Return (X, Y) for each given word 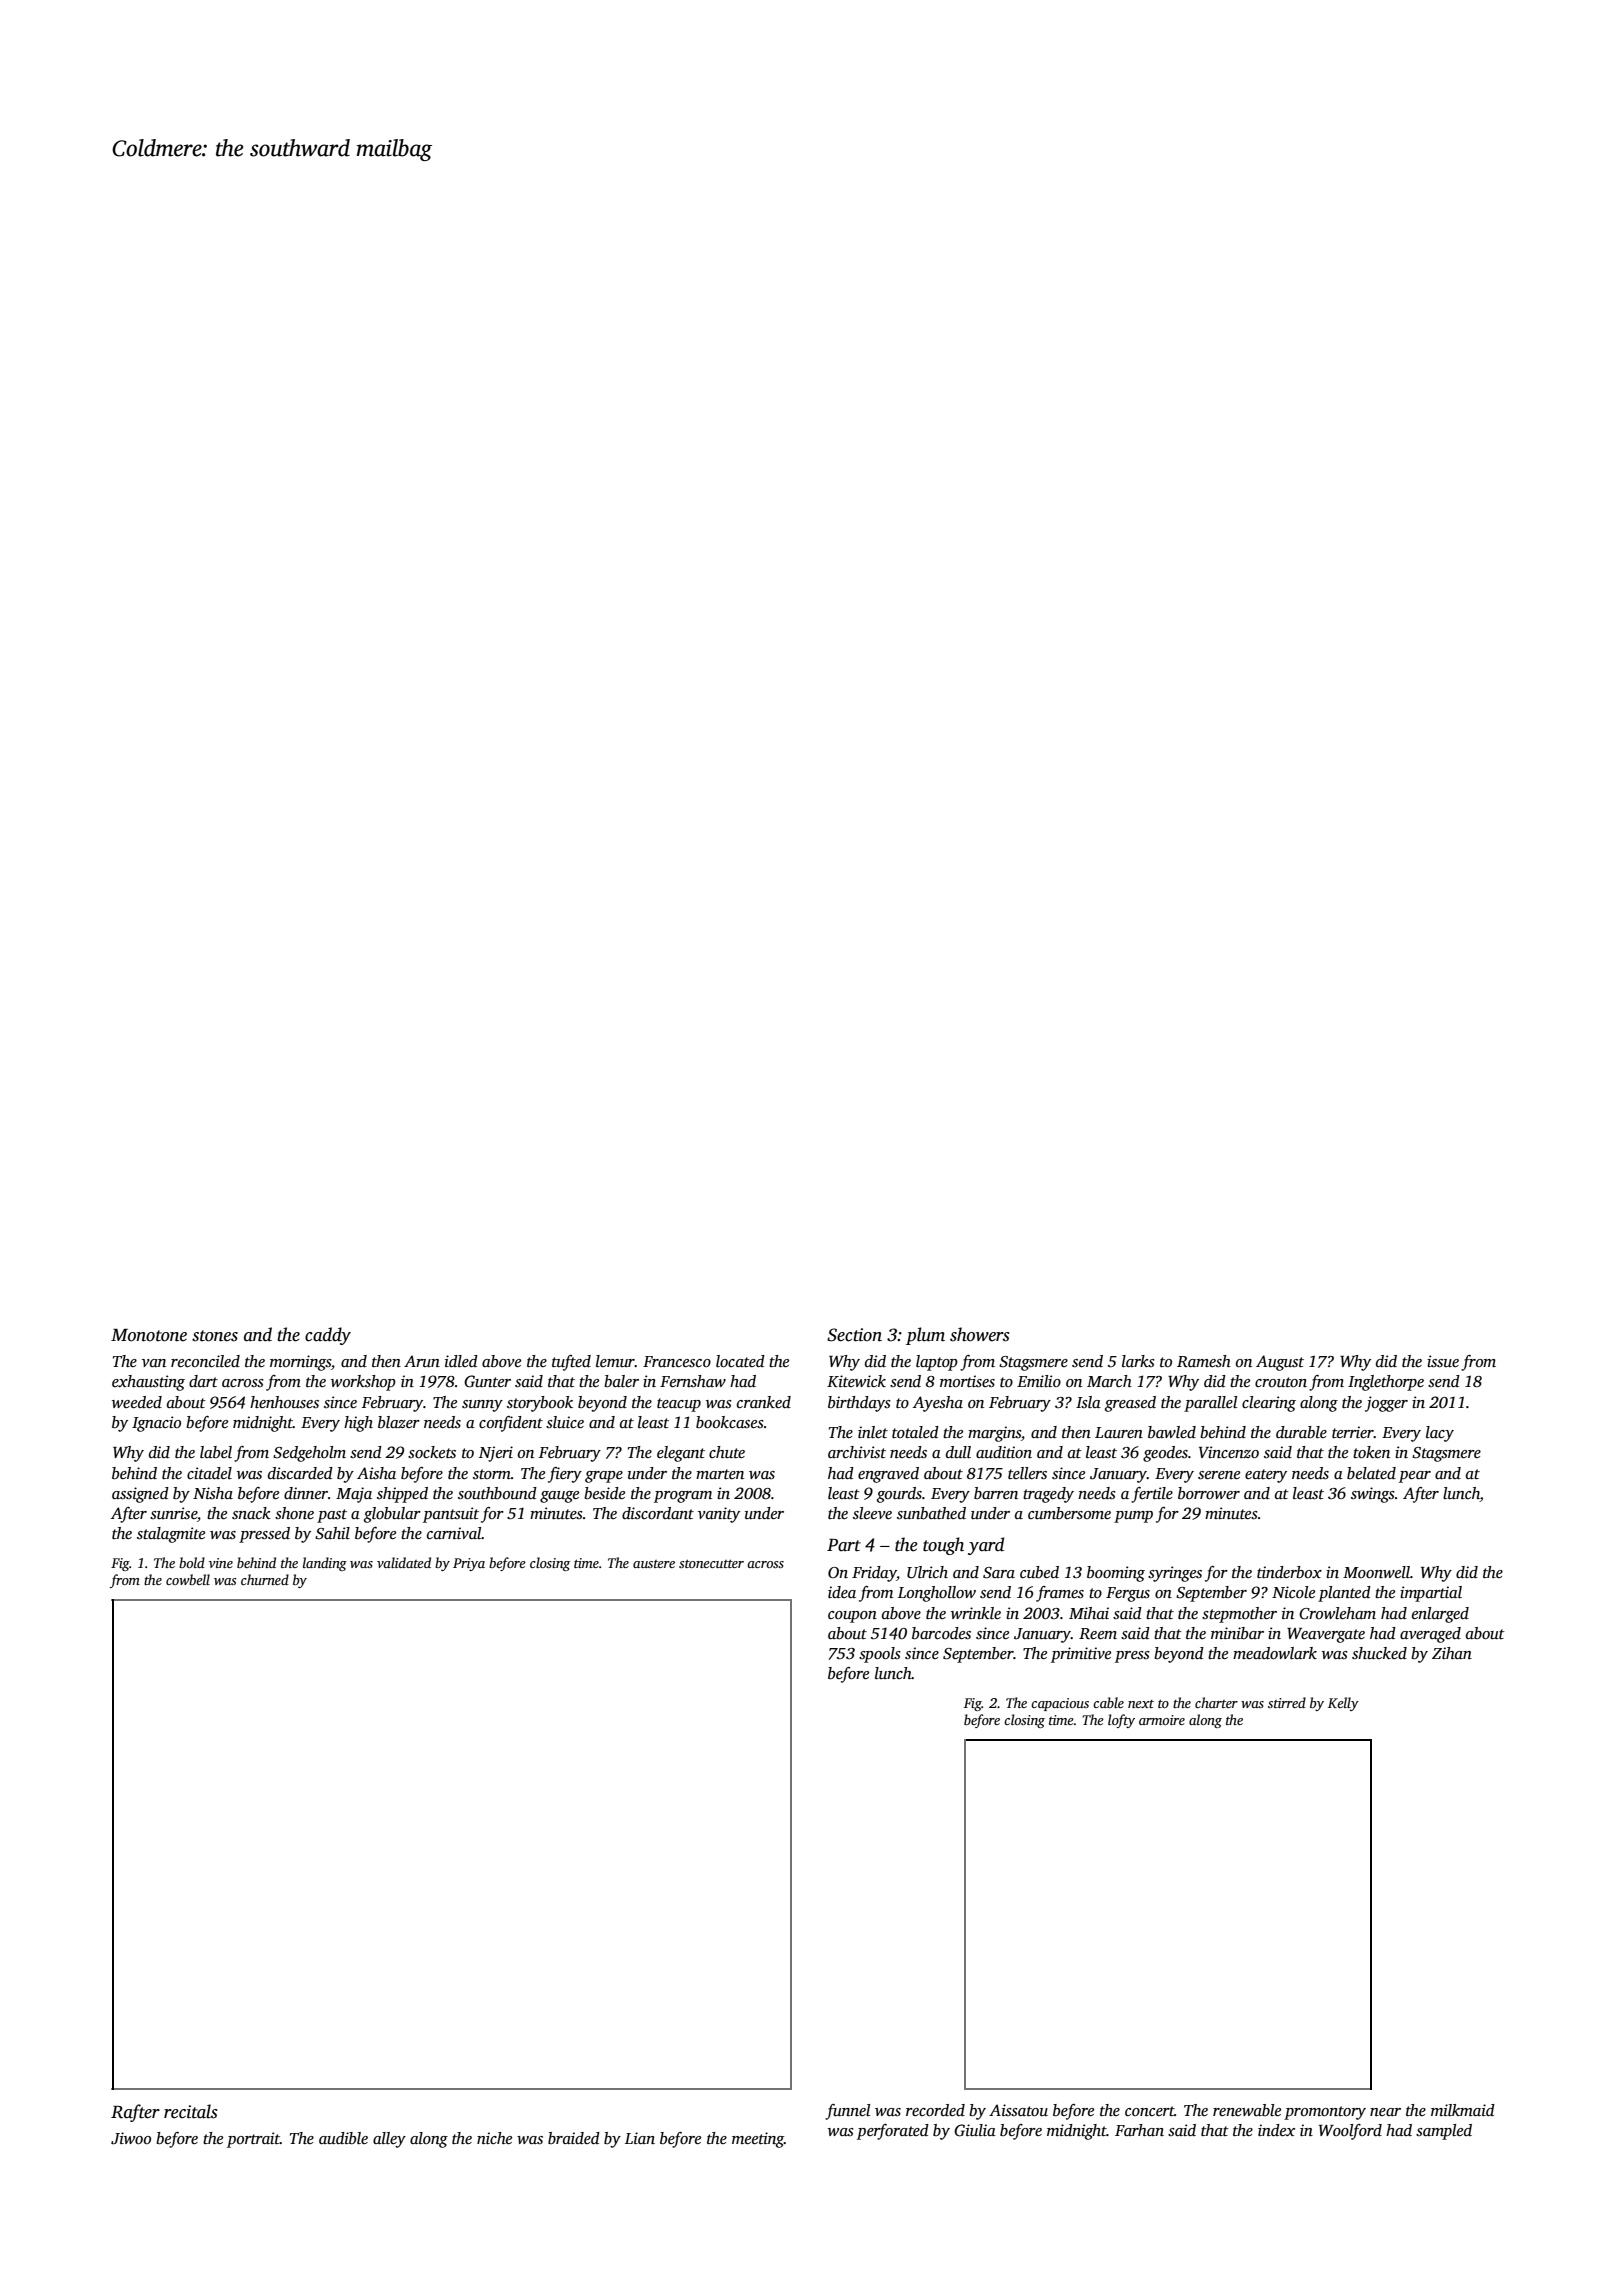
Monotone (149, 1335)
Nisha (213, 1493)
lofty (1121, 1721)
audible (343, 2138)
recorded (935, 2110)
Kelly (1343, 1704)
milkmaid (1463, 2110)
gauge (559, 1497)
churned (265, 1579)
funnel (847, 2112)
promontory (1325, 2113)
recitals (191, 2111)
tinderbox (1289, 1572)
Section (854, 1335)
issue (1443, 1361)
